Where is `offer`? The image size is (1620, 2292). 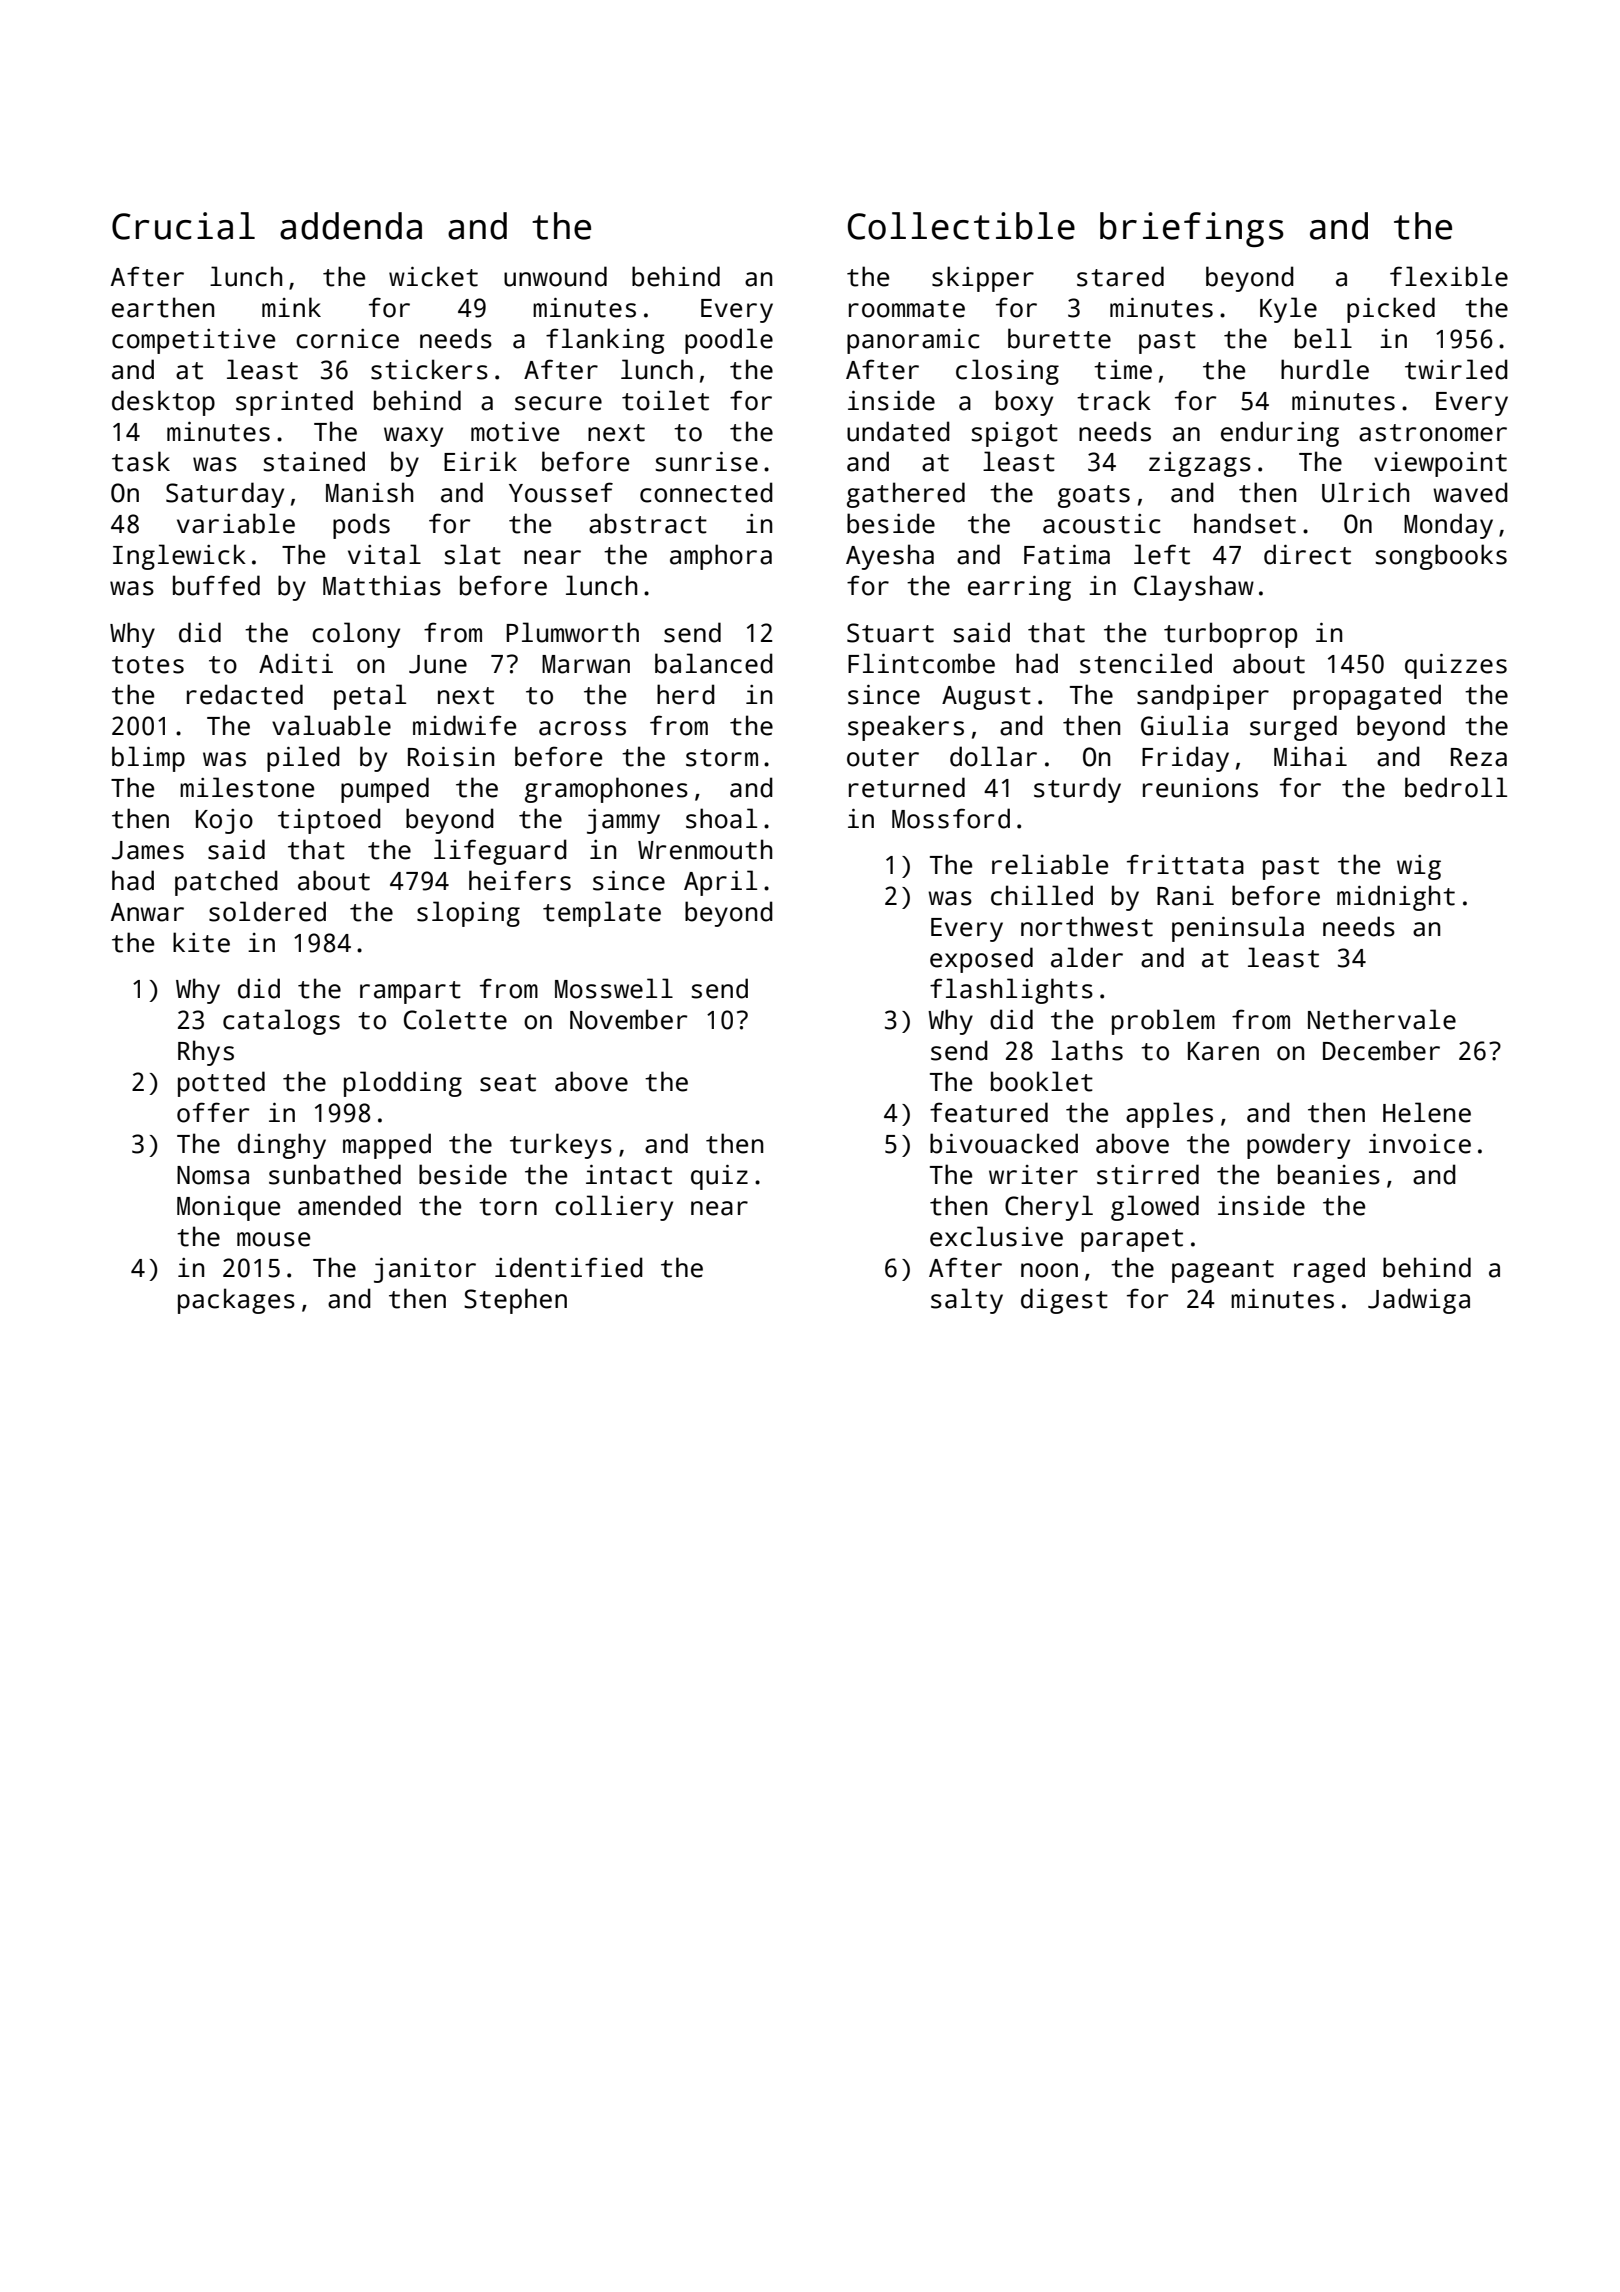 offer is located at coordinates (213, 1112).
